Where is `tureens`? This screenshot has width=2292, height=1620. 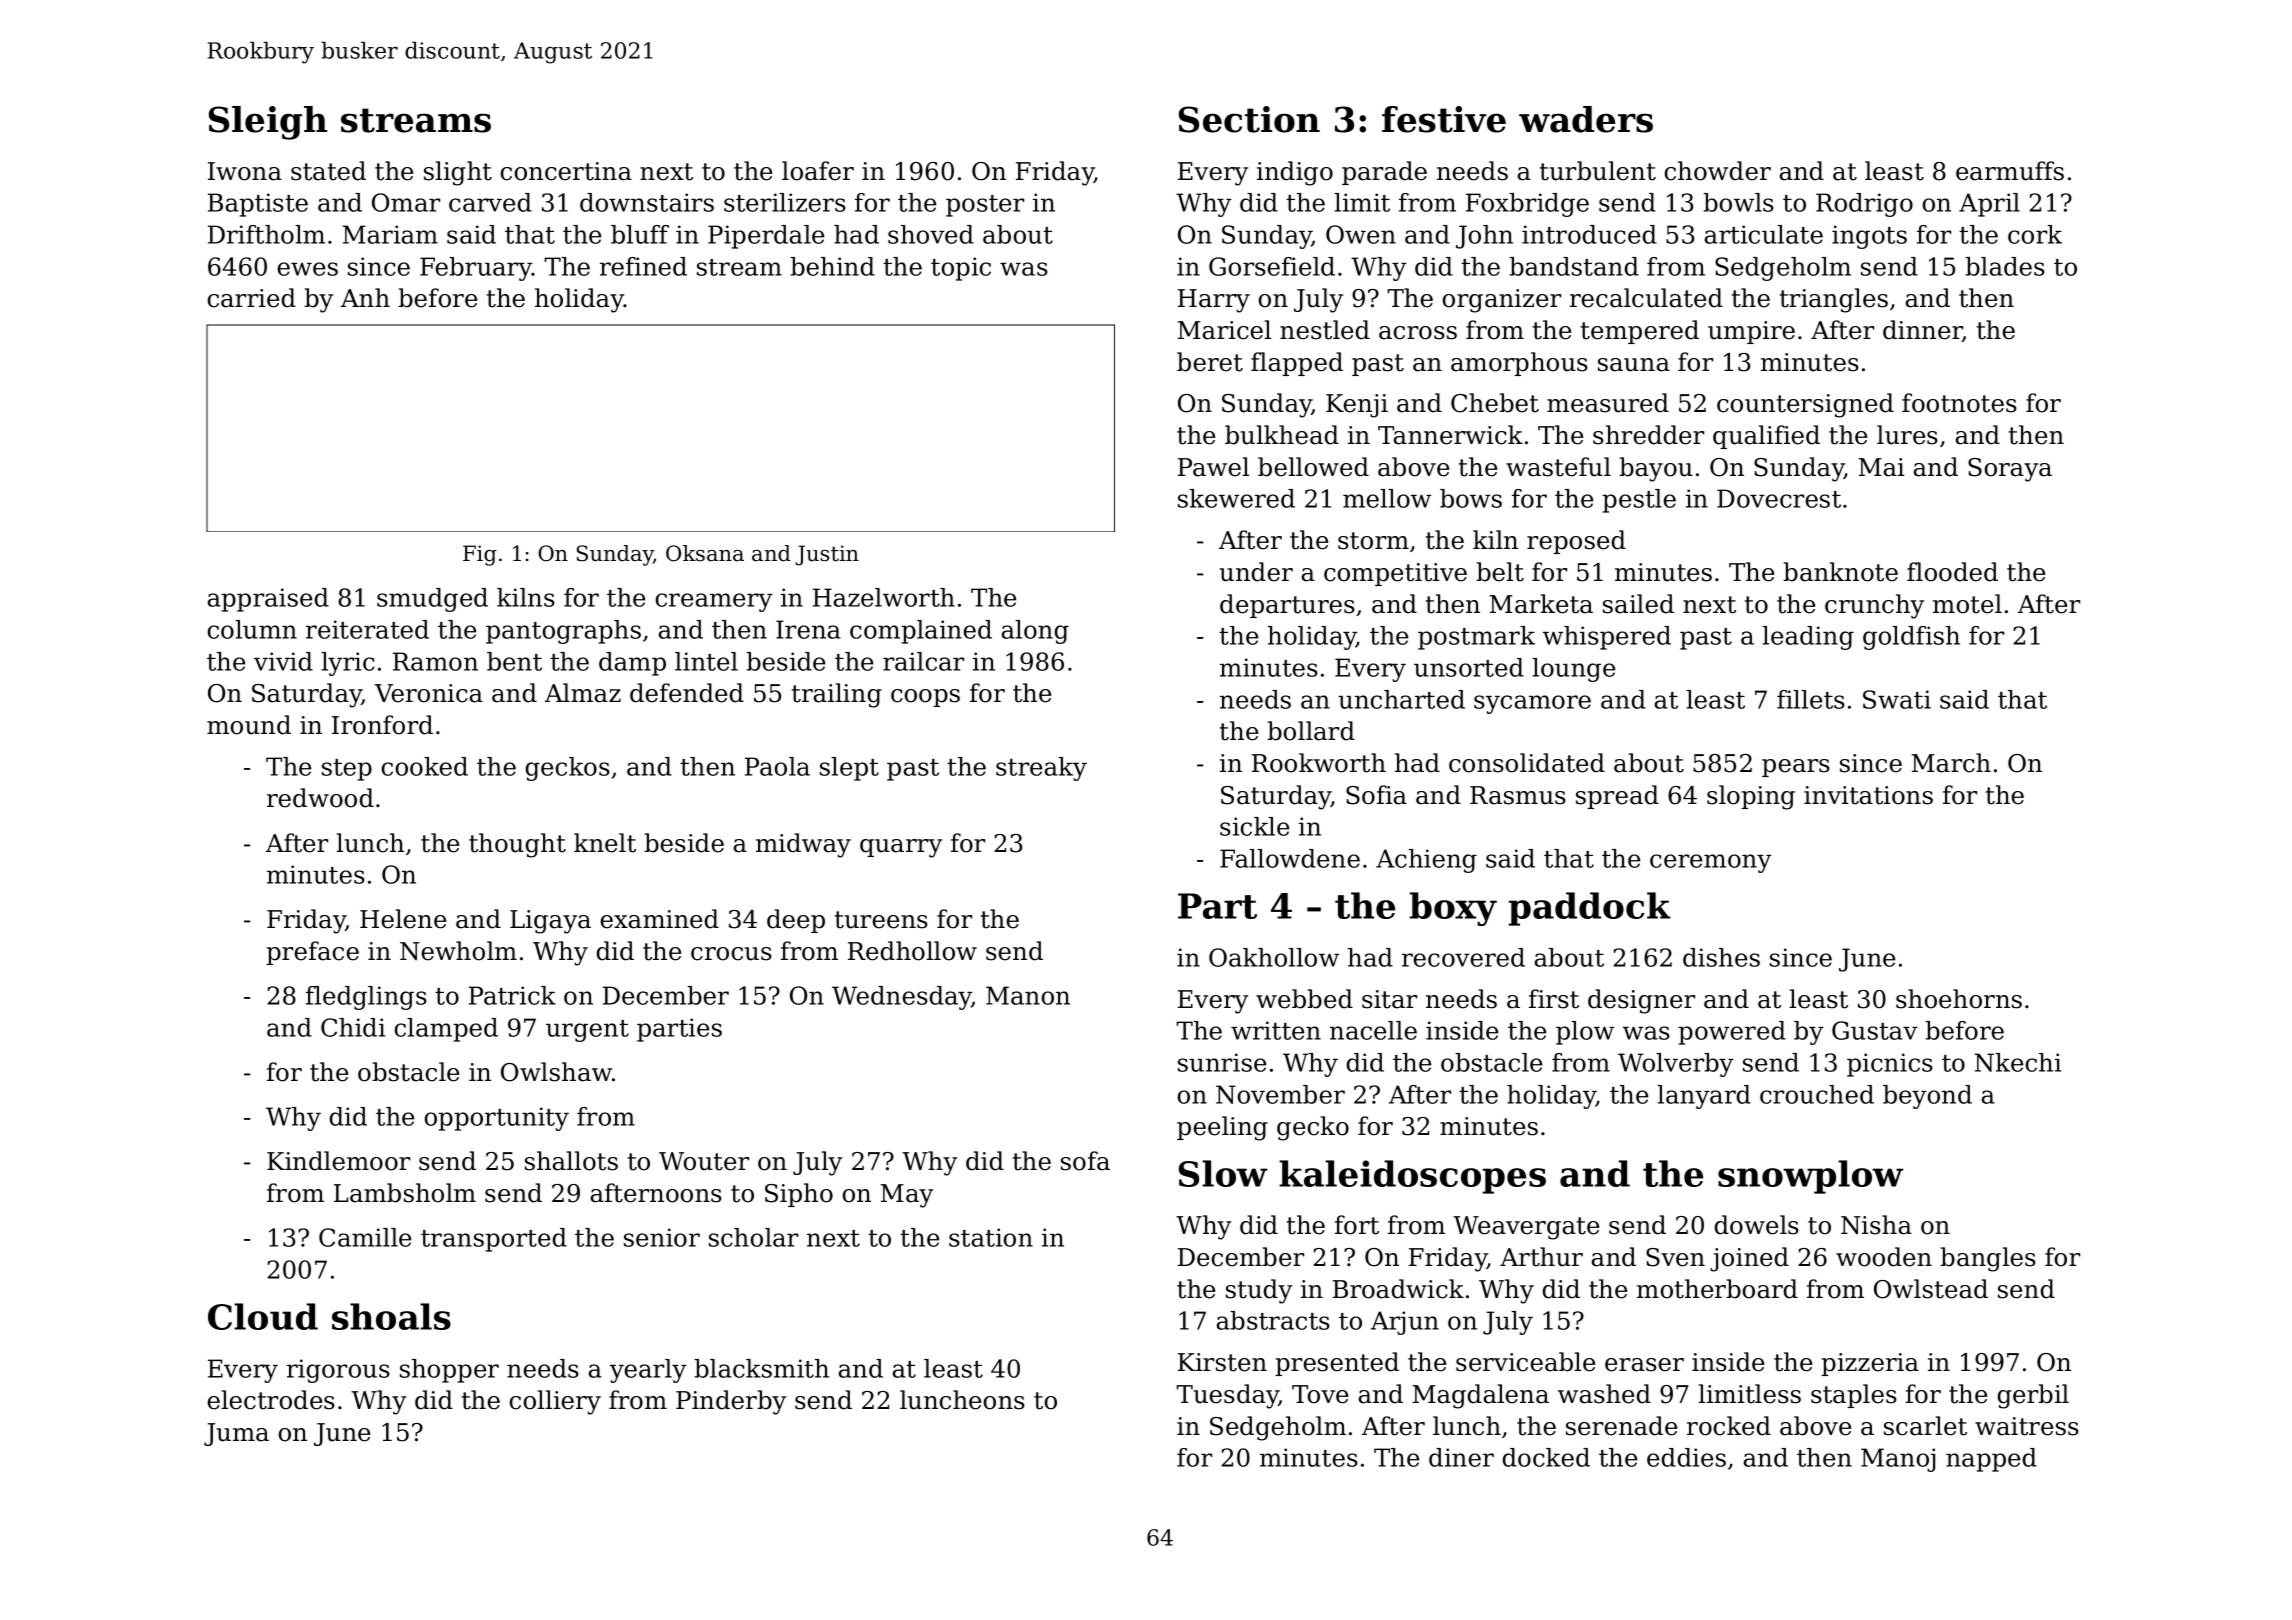 tureens is located at coordinates (881, 920).
